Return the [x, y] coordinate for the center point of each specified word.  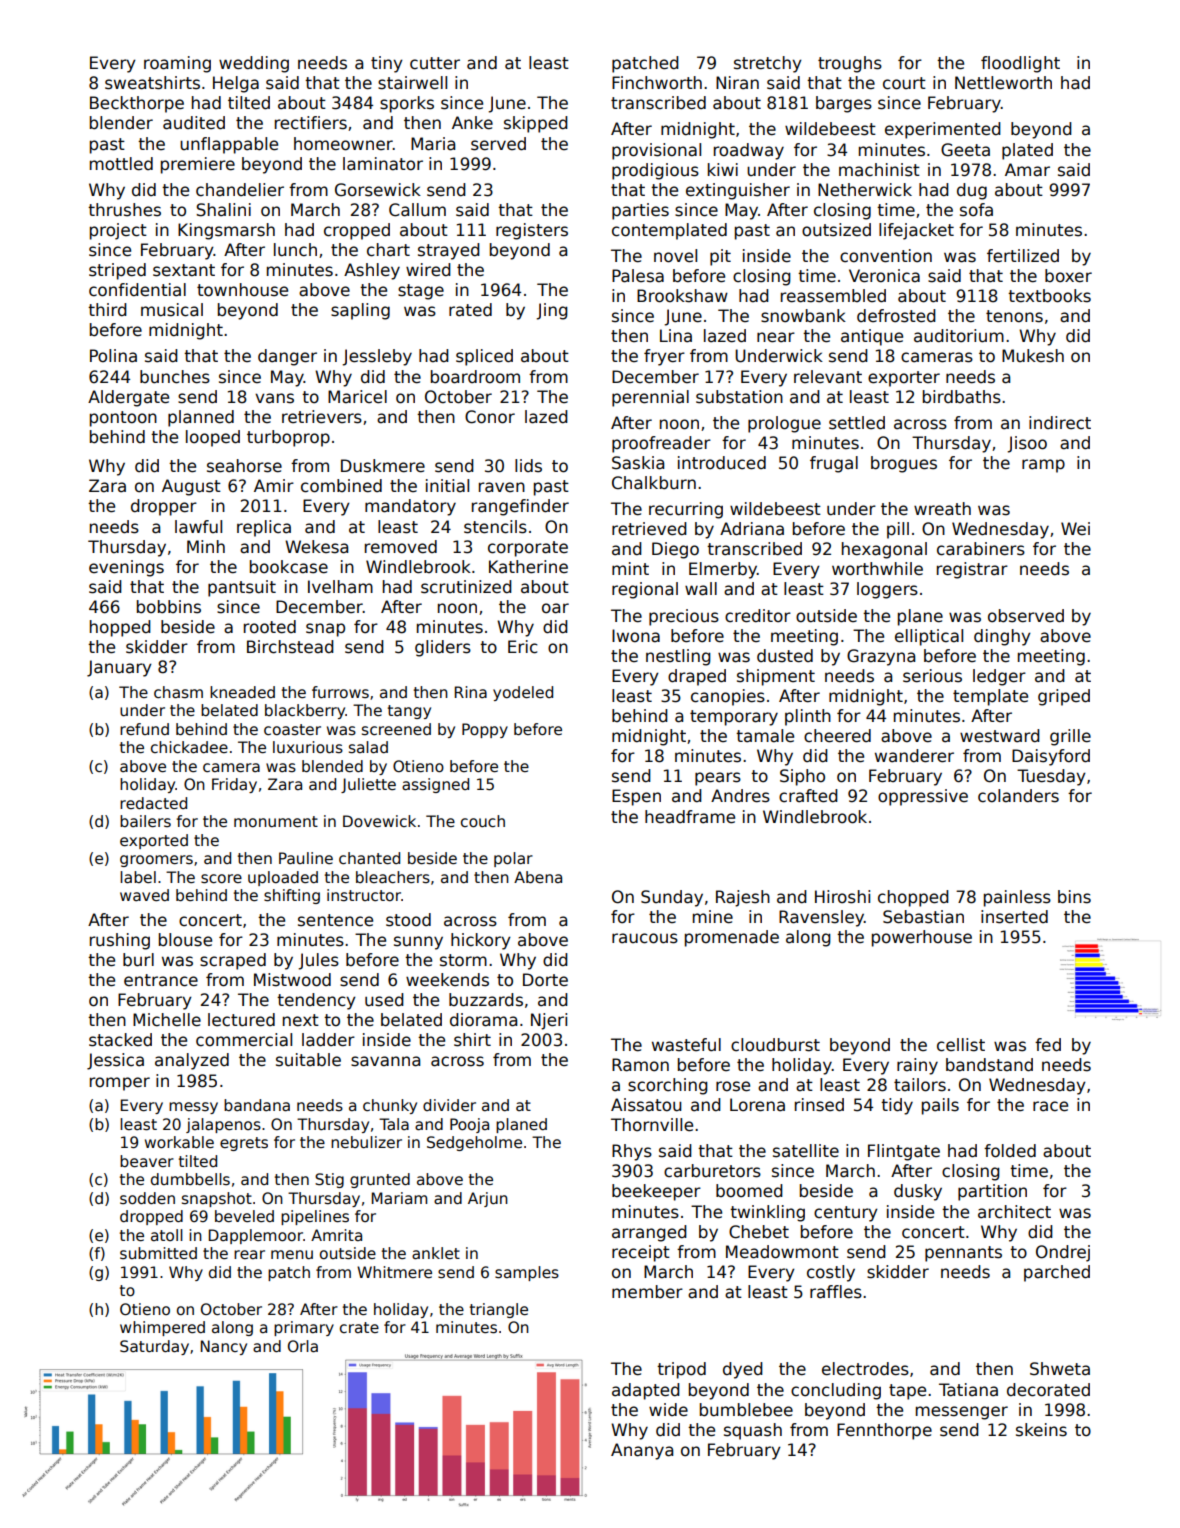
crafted [808, 796]
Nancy [224, 1347]
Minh [206, 546]
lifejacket [916, 231]
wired [428, 270]
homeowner [343, 144]
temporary [734, 718]
